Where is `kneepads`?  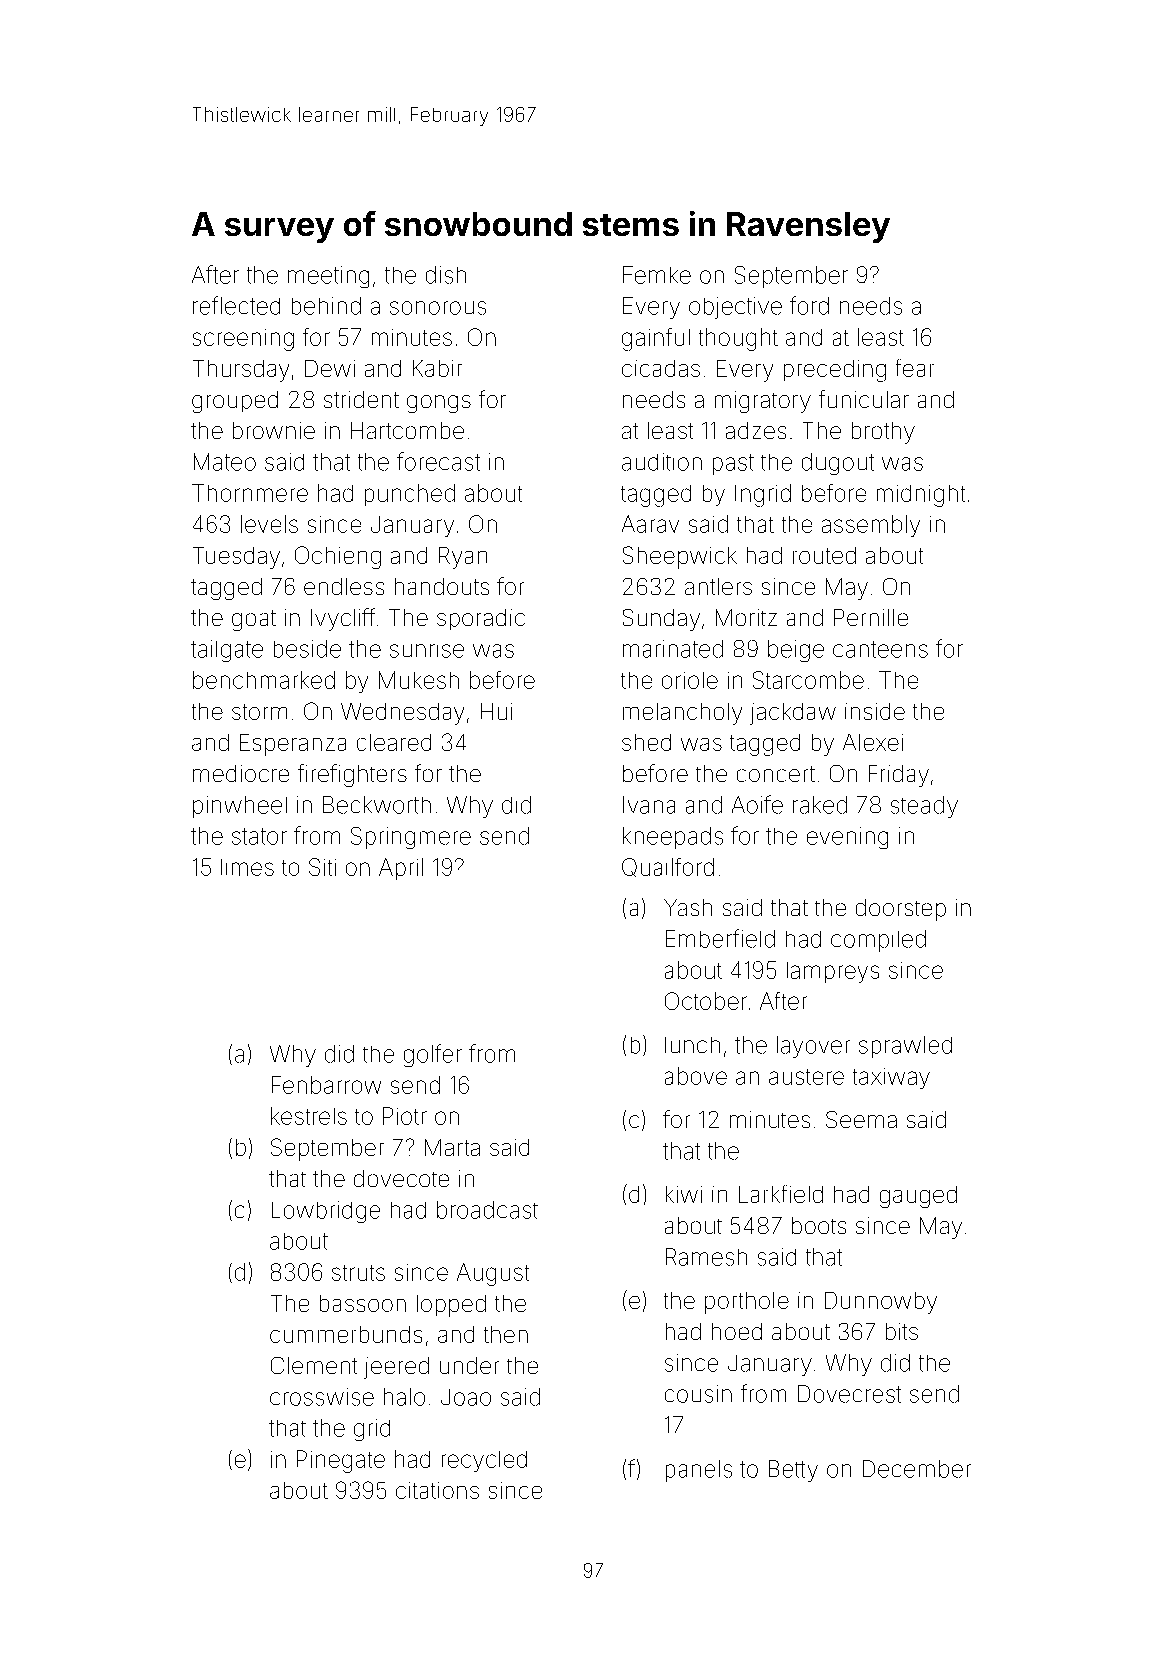 kneepads is located at coordinates (673, 838).
